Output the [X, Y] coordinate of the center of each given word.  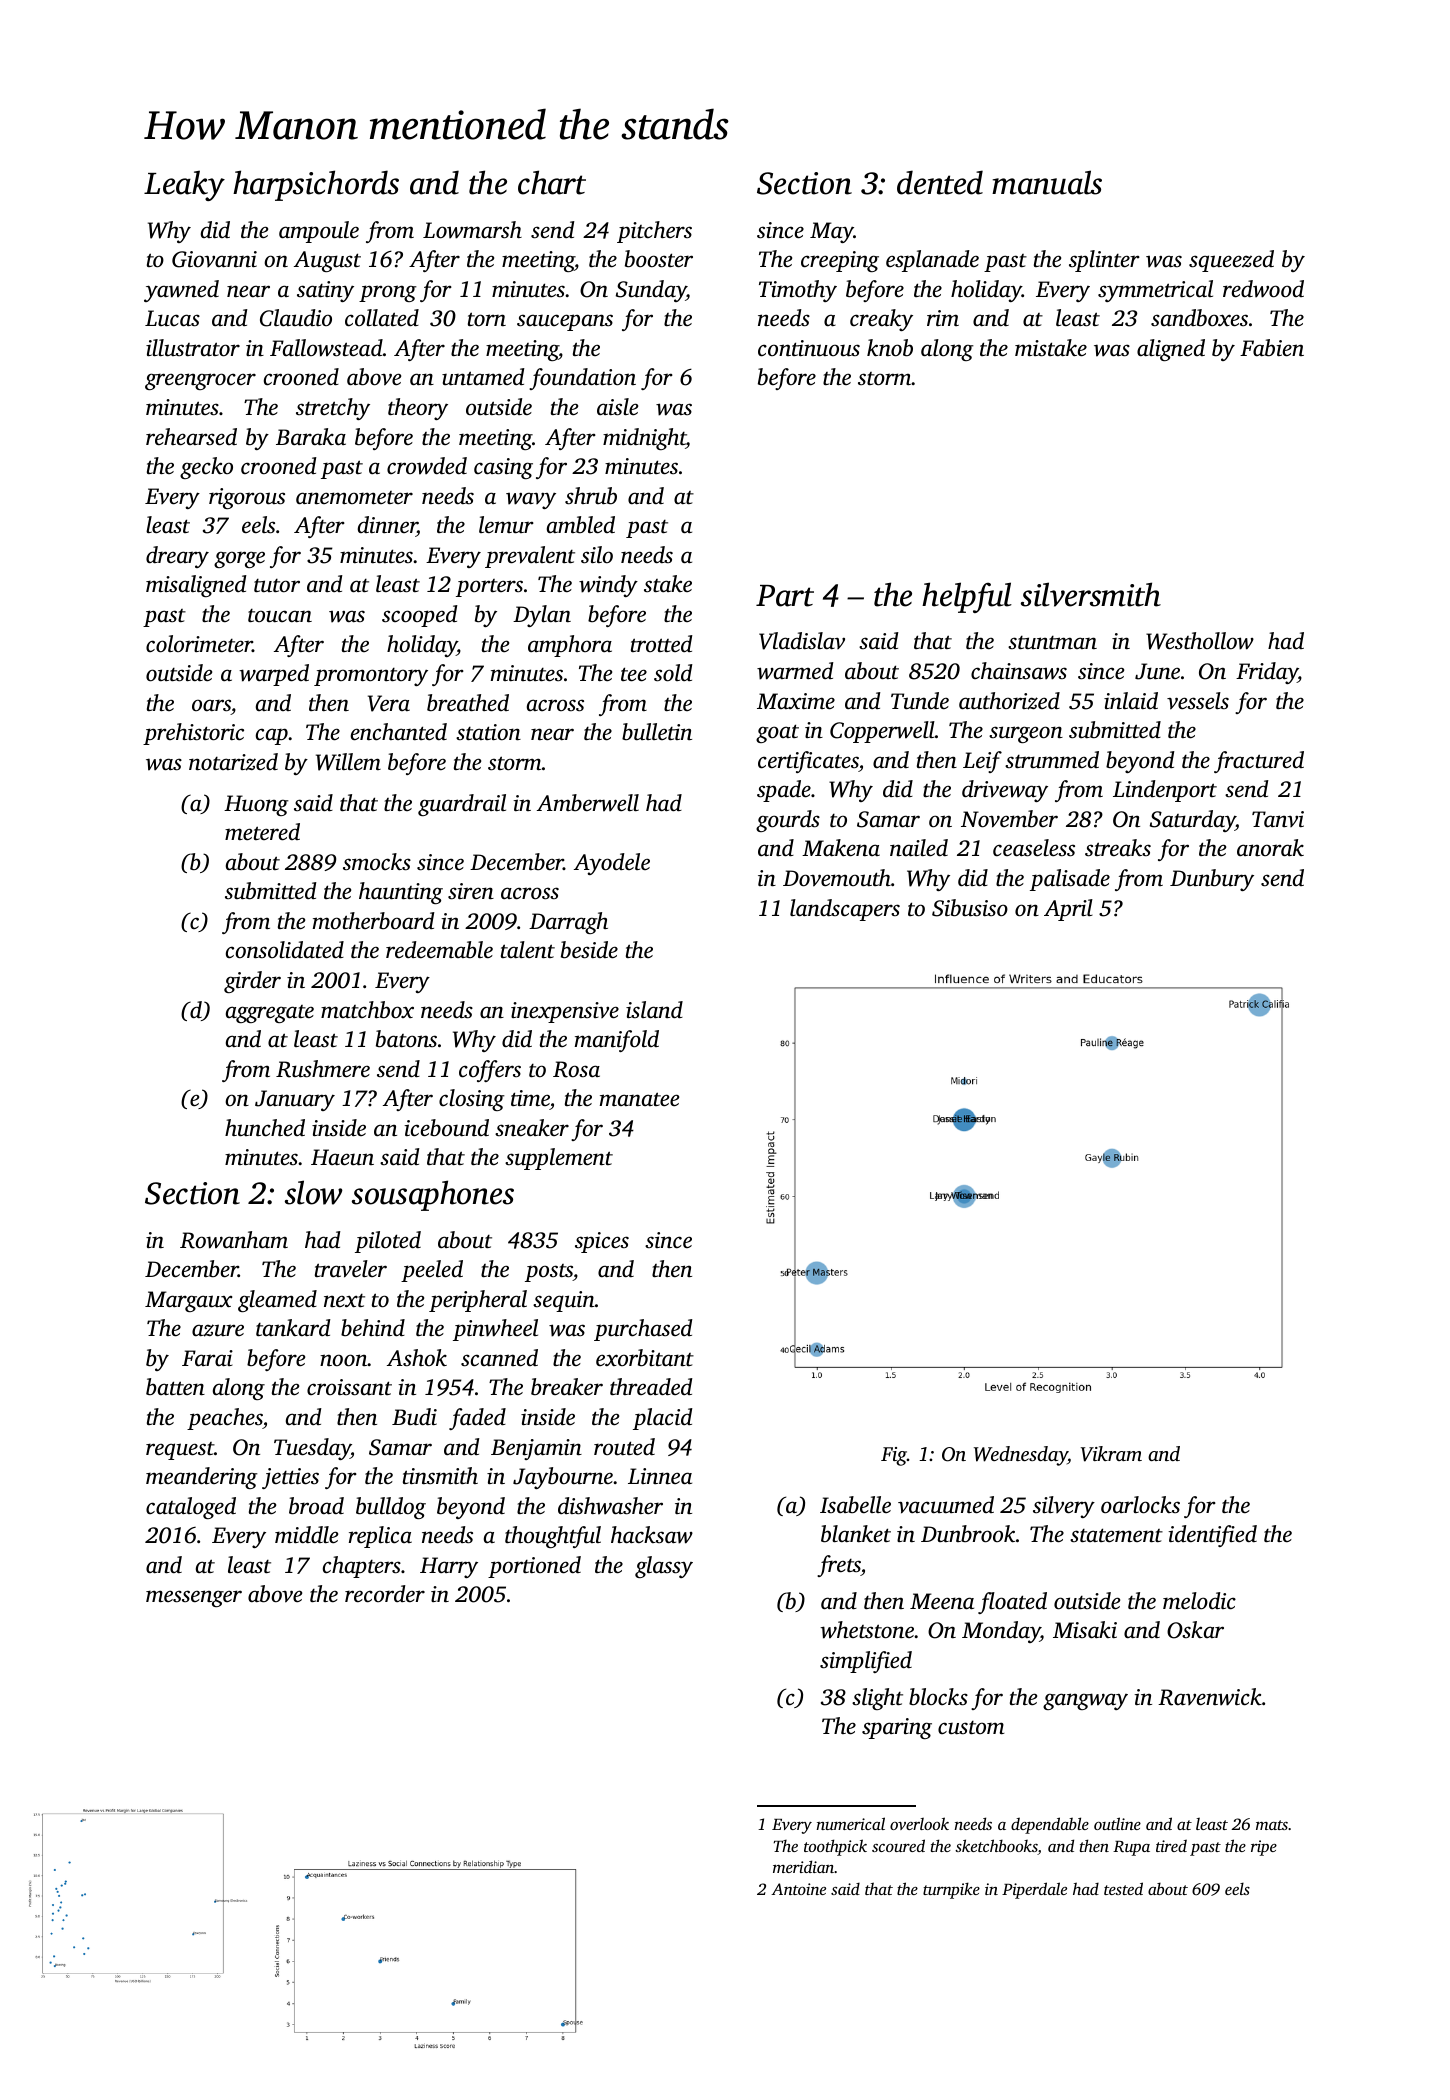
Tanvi [1278, 819]
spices [602, 1242]
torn [487, 319]
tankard [293, 1327]
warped [274, 675]
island [654, 1010]
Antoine [798, 1889]
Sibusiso [970, 908]
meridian [803, 1866]
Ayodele [612, 864]
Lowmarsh [472, 230]
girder [252, 982]
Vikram [1111, 1454]
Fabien [1272, 348]
